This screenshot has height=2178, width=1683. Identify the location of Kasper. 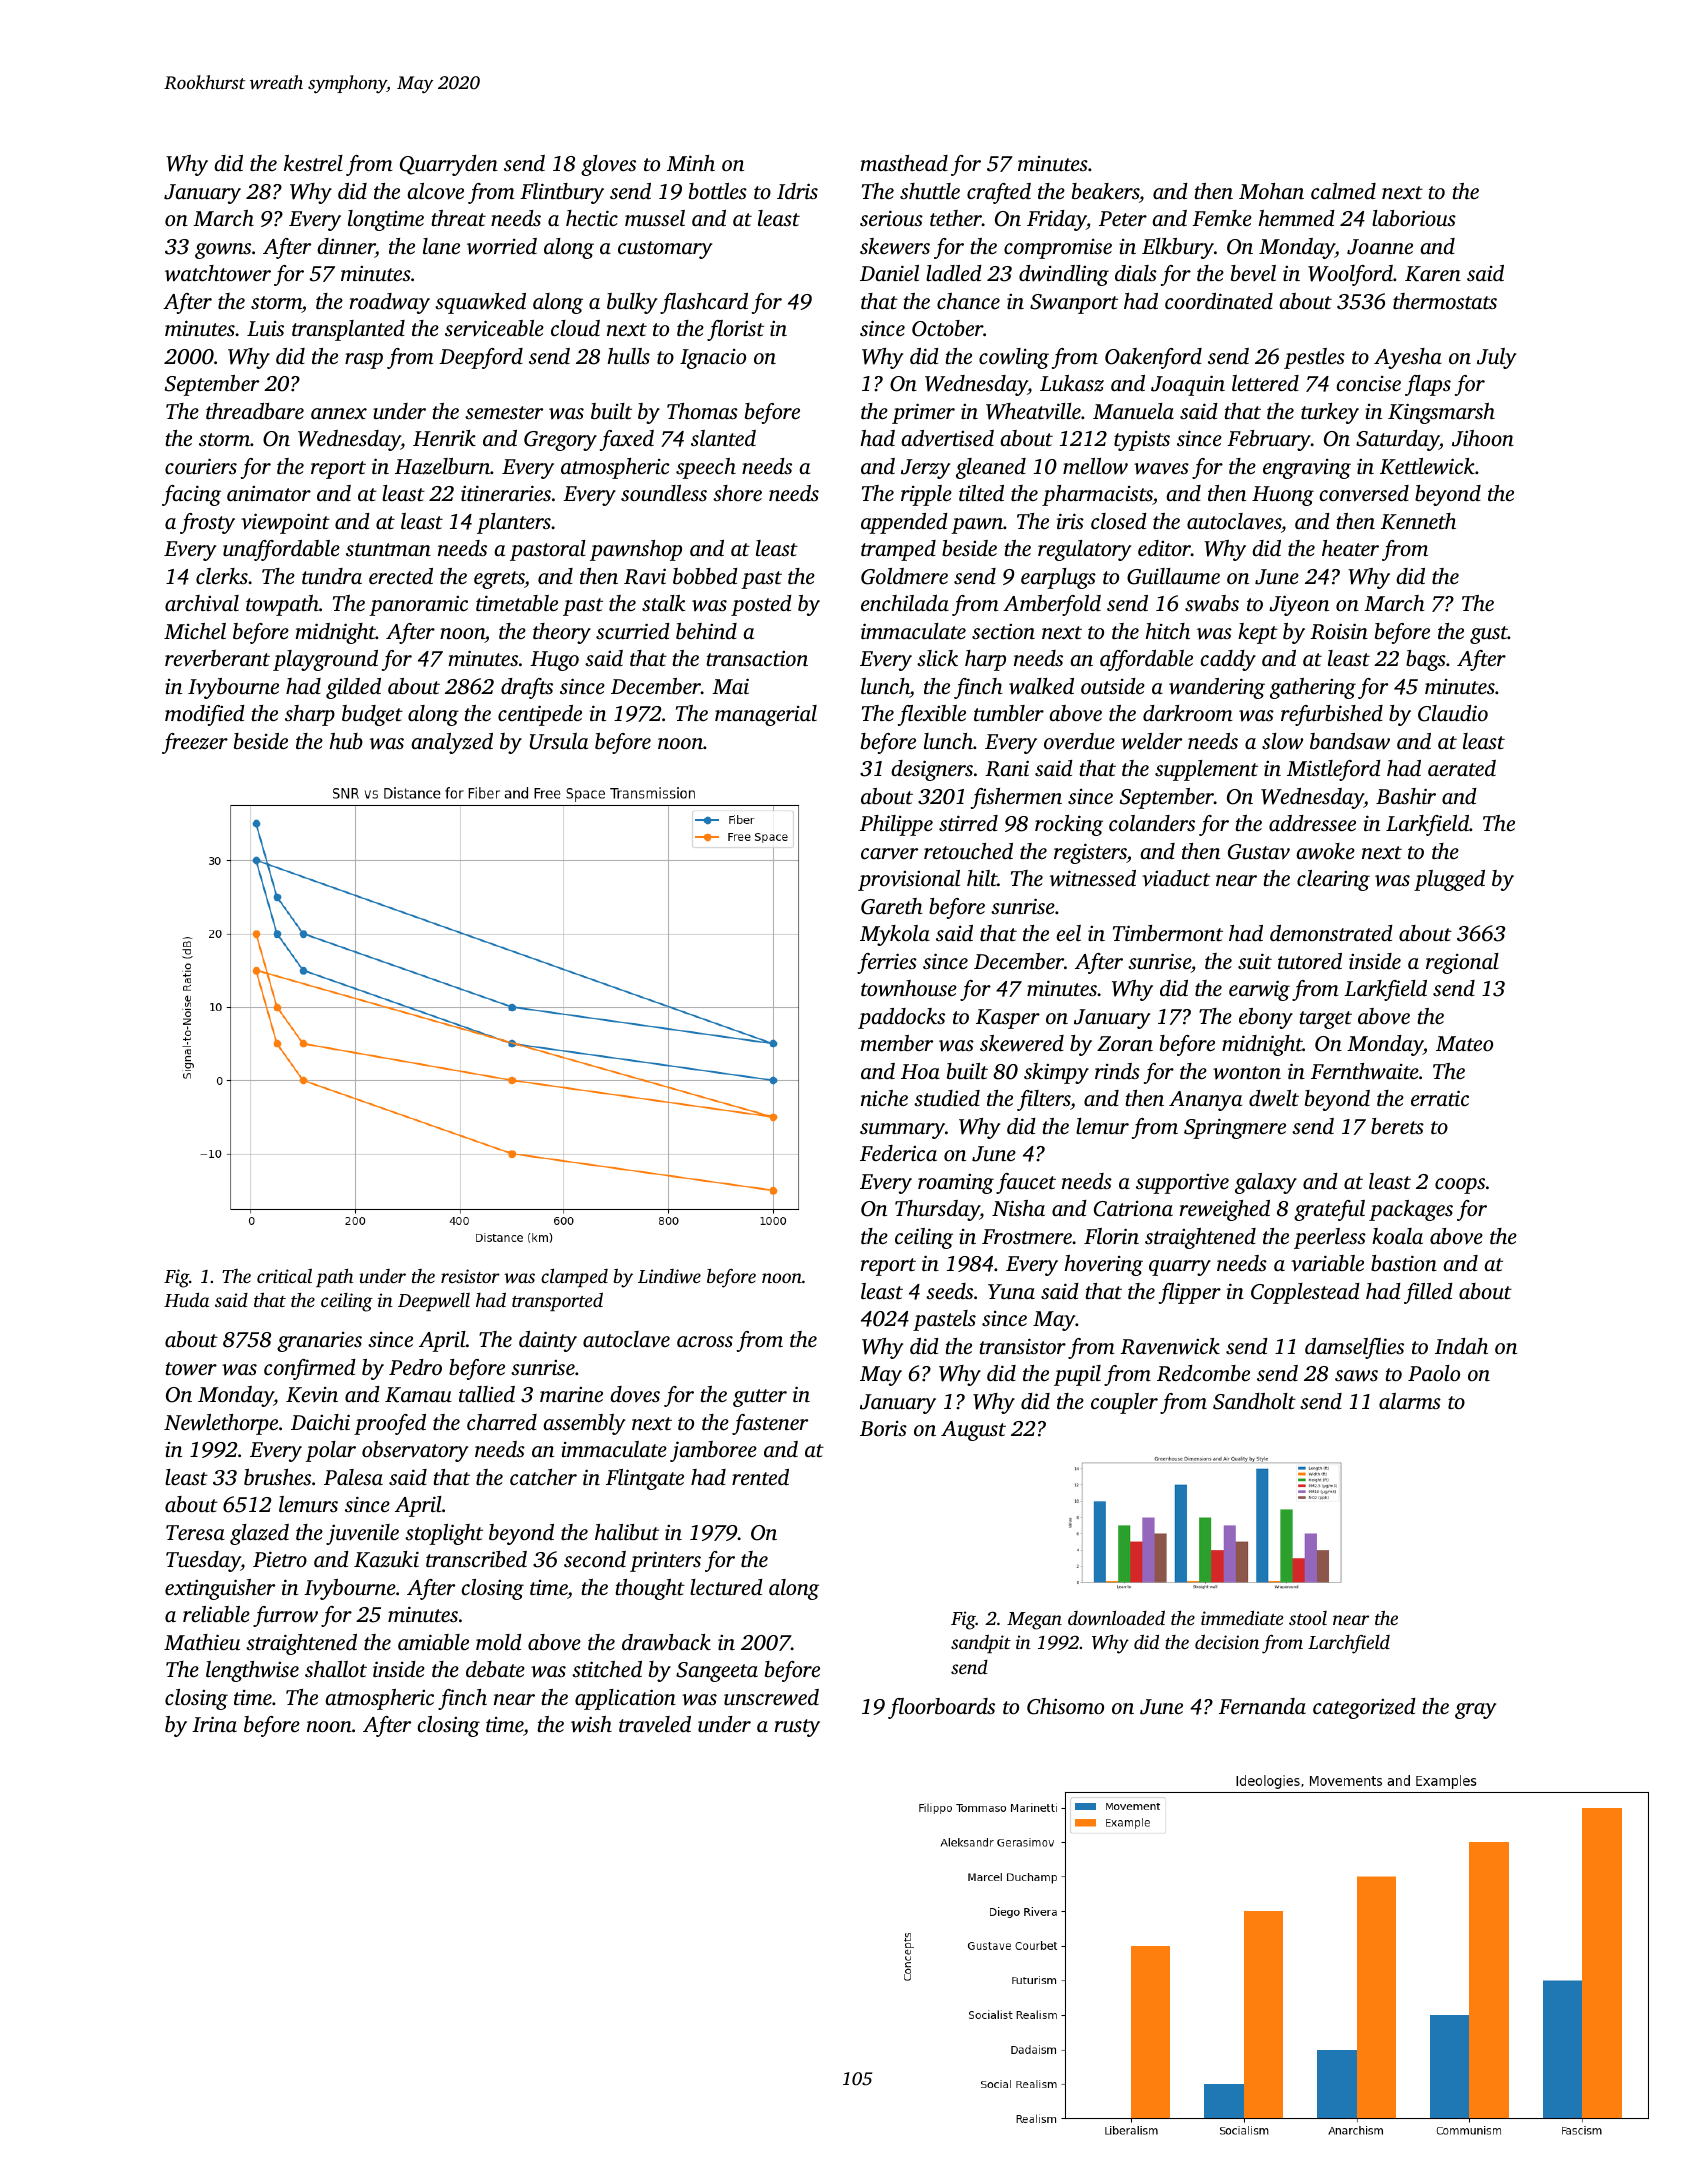
(1008, 1019).
